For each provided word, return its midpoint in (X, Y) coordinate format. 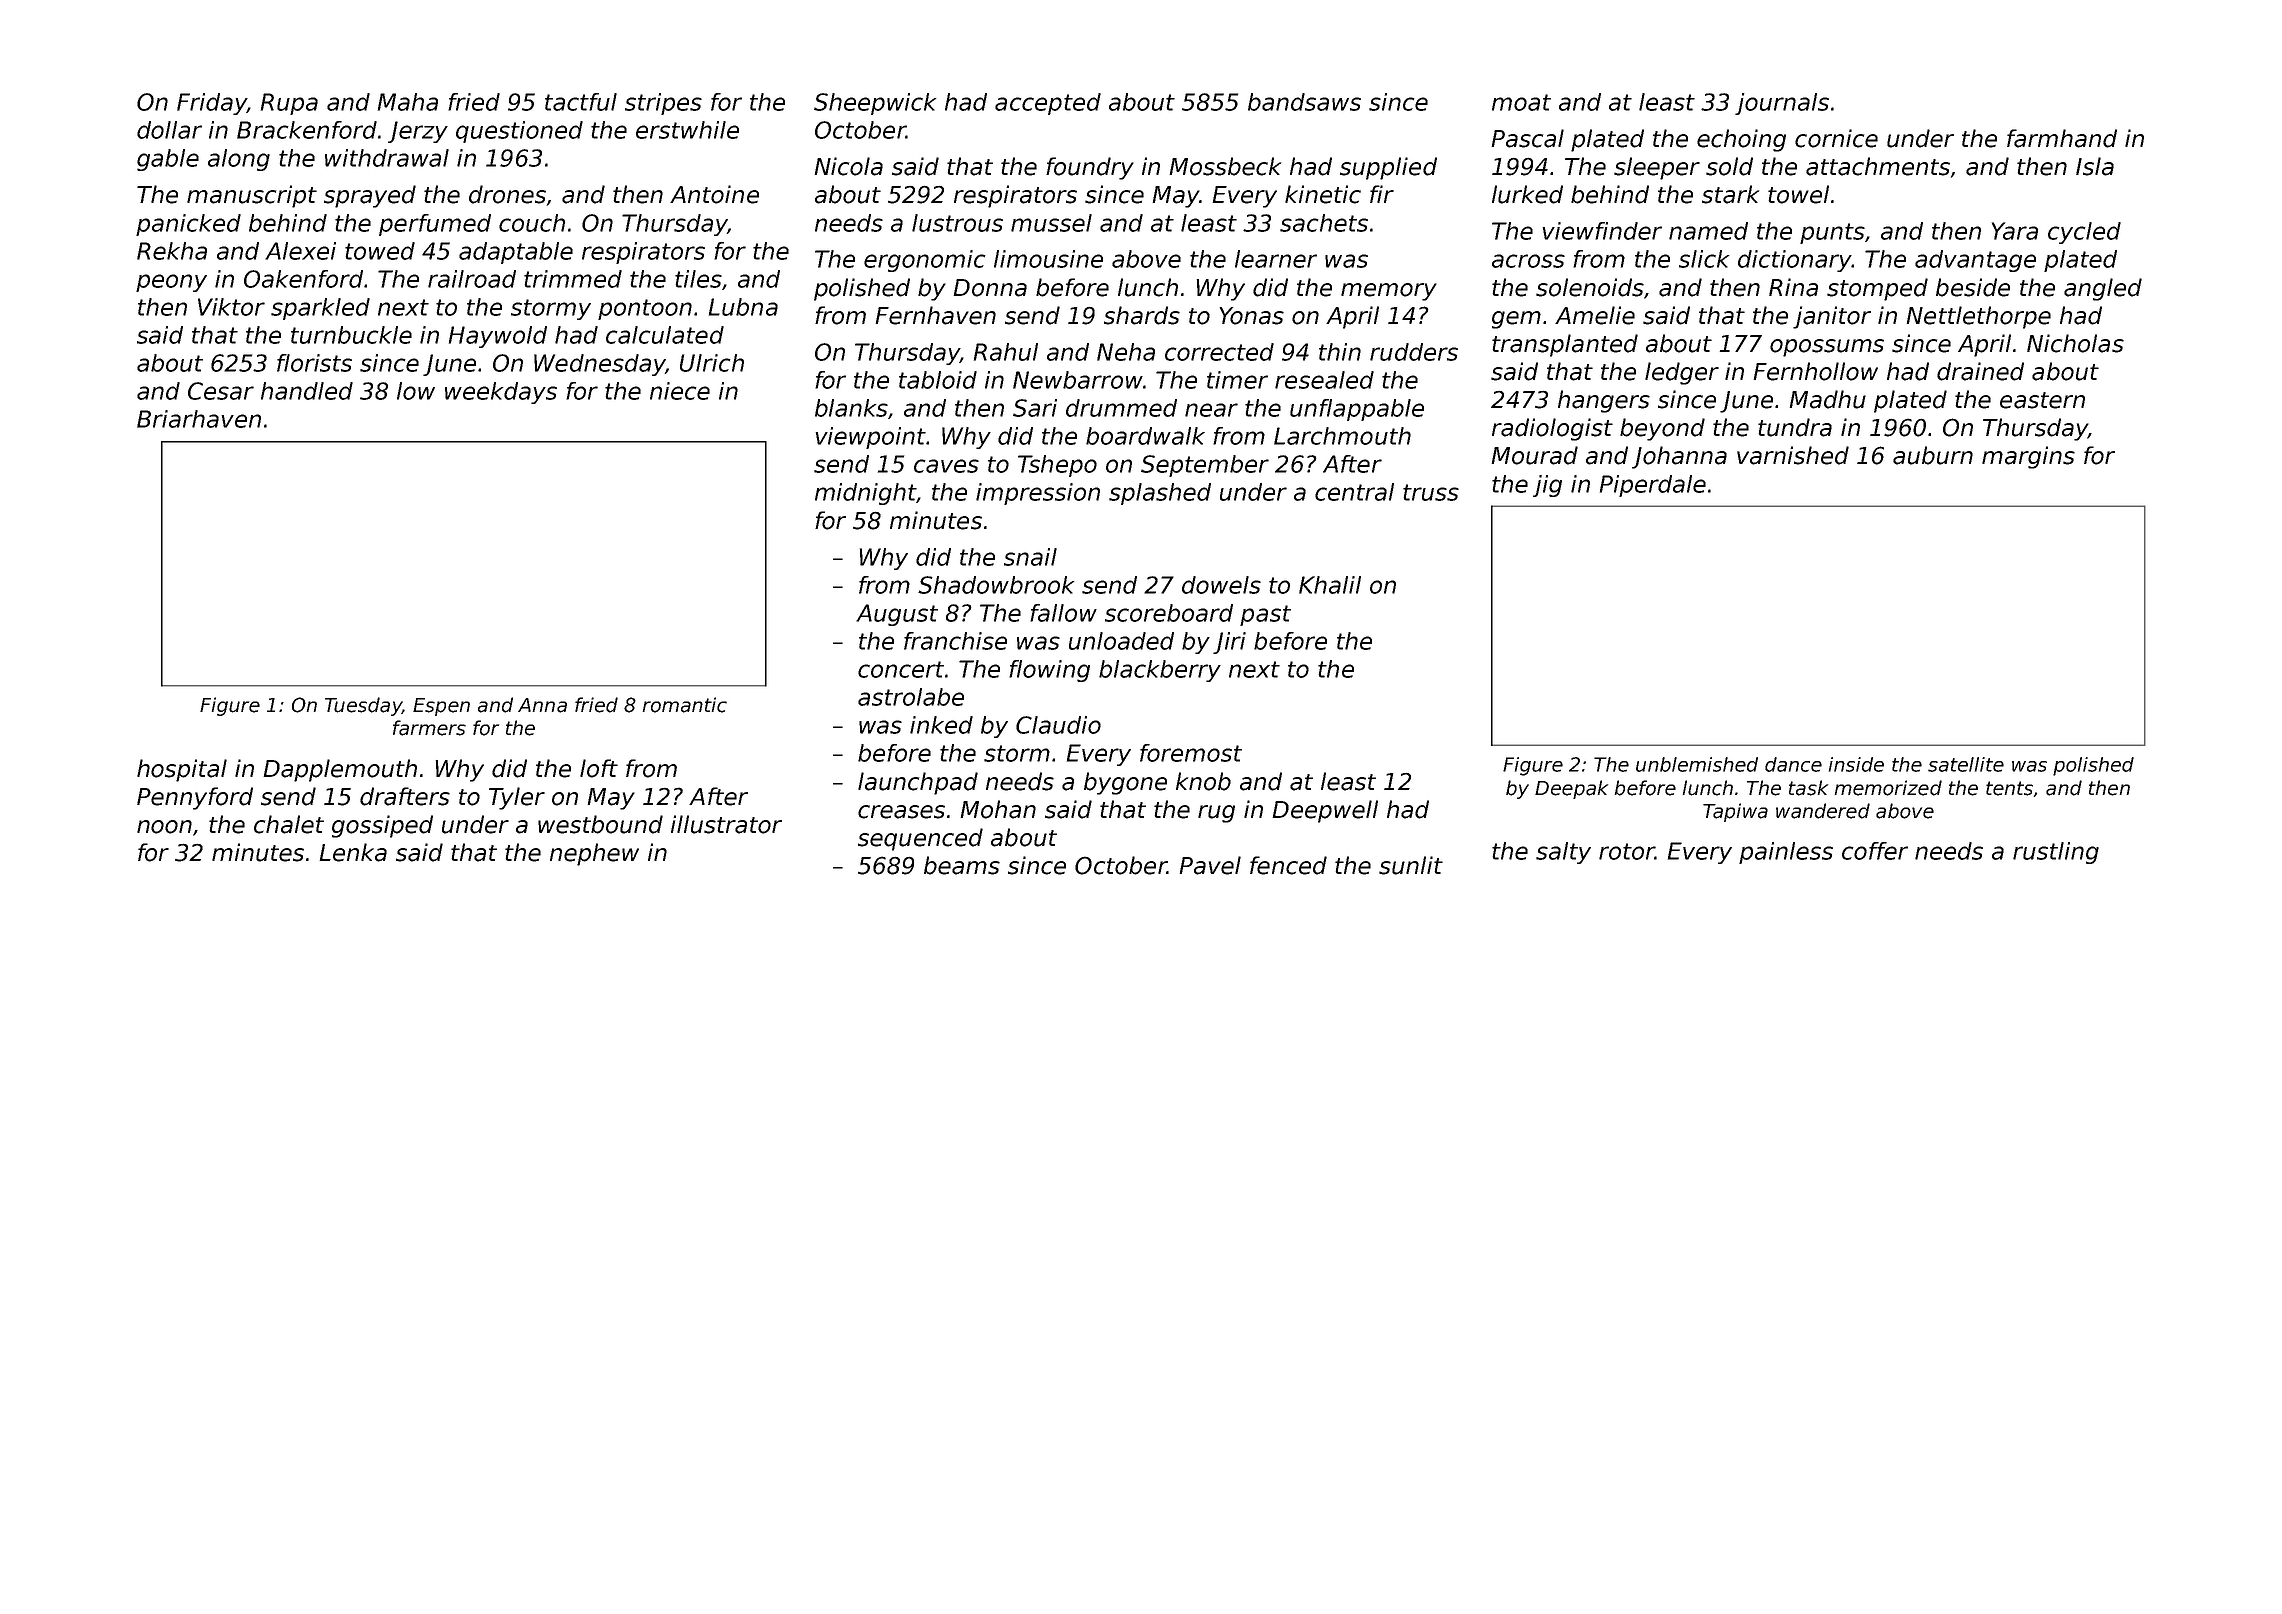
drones (507, 194)
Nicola (849, 166)
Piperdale (1653, 486)
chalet (289, 824)
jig (1547, 486)
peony (171, 283)
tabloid (938, 380)
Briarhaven (199, 419)
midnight (866, 494)
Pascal (1528, 138)
